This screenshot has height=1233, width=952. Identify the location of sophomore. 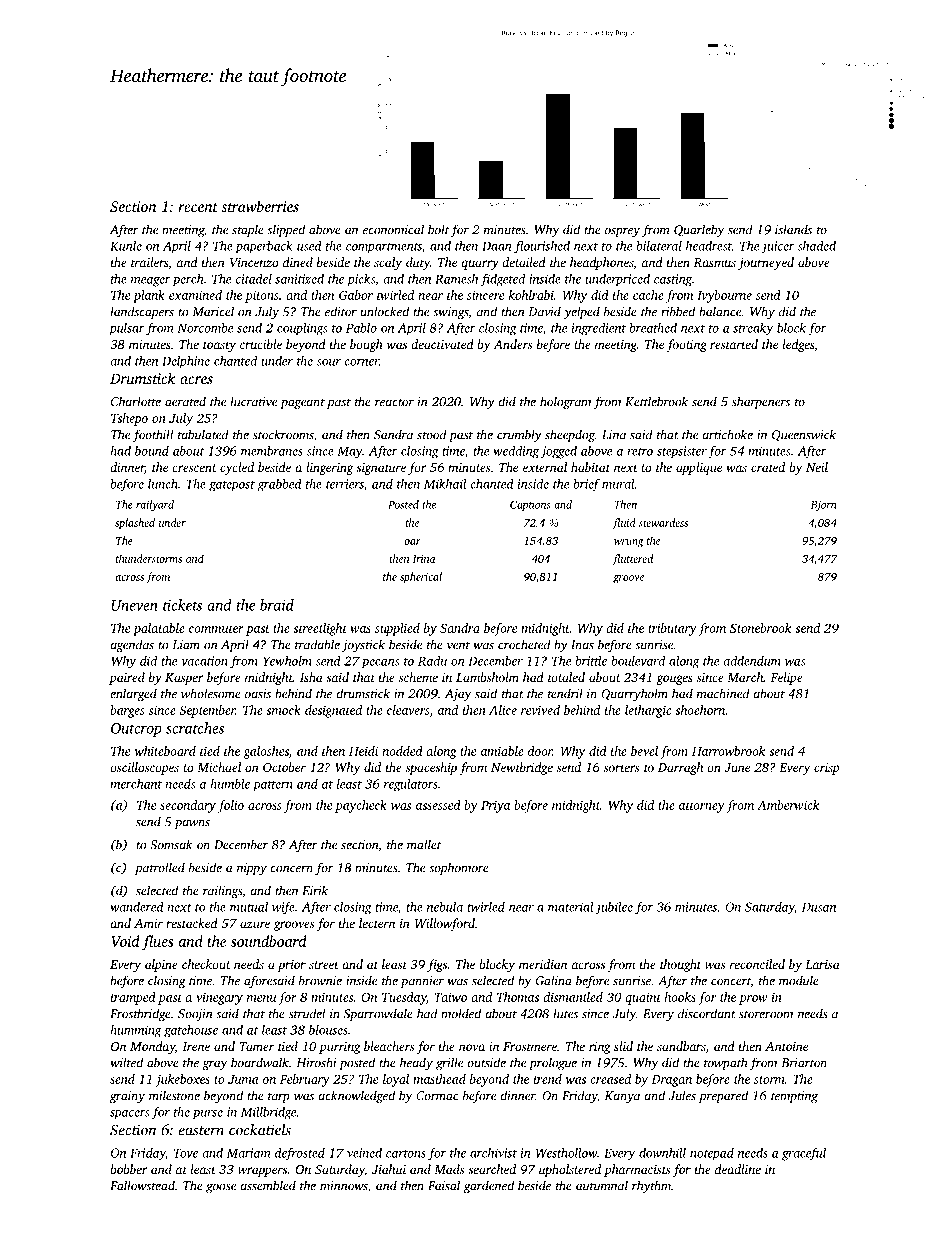
(459, 868).
